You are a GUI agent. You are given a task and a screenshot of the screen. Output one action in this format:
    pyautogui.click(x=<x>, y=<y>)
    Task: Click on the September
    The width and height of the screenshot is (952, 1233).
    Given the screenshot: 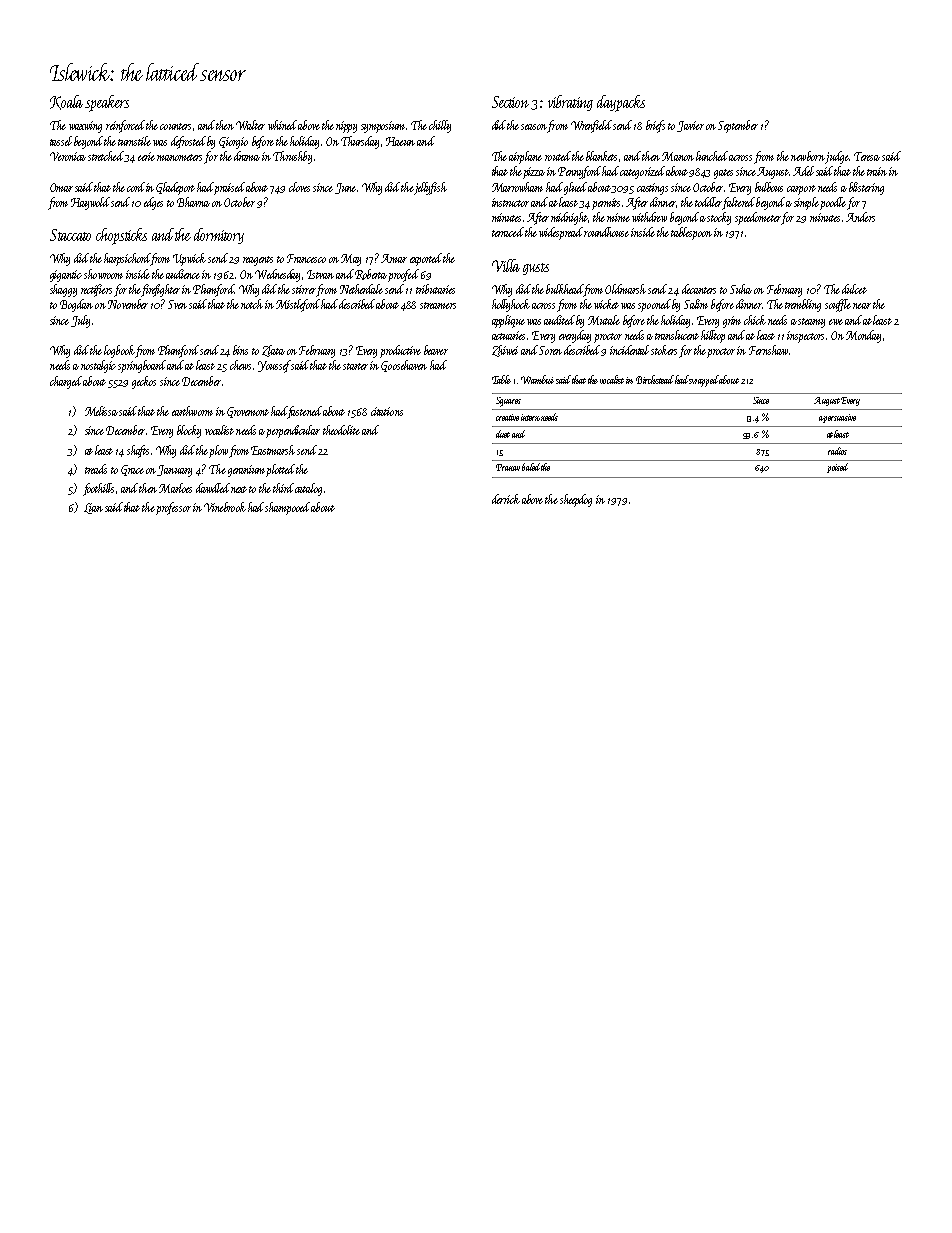 What is the action you would take?
    pyautogui.click(x=738, y=126)
